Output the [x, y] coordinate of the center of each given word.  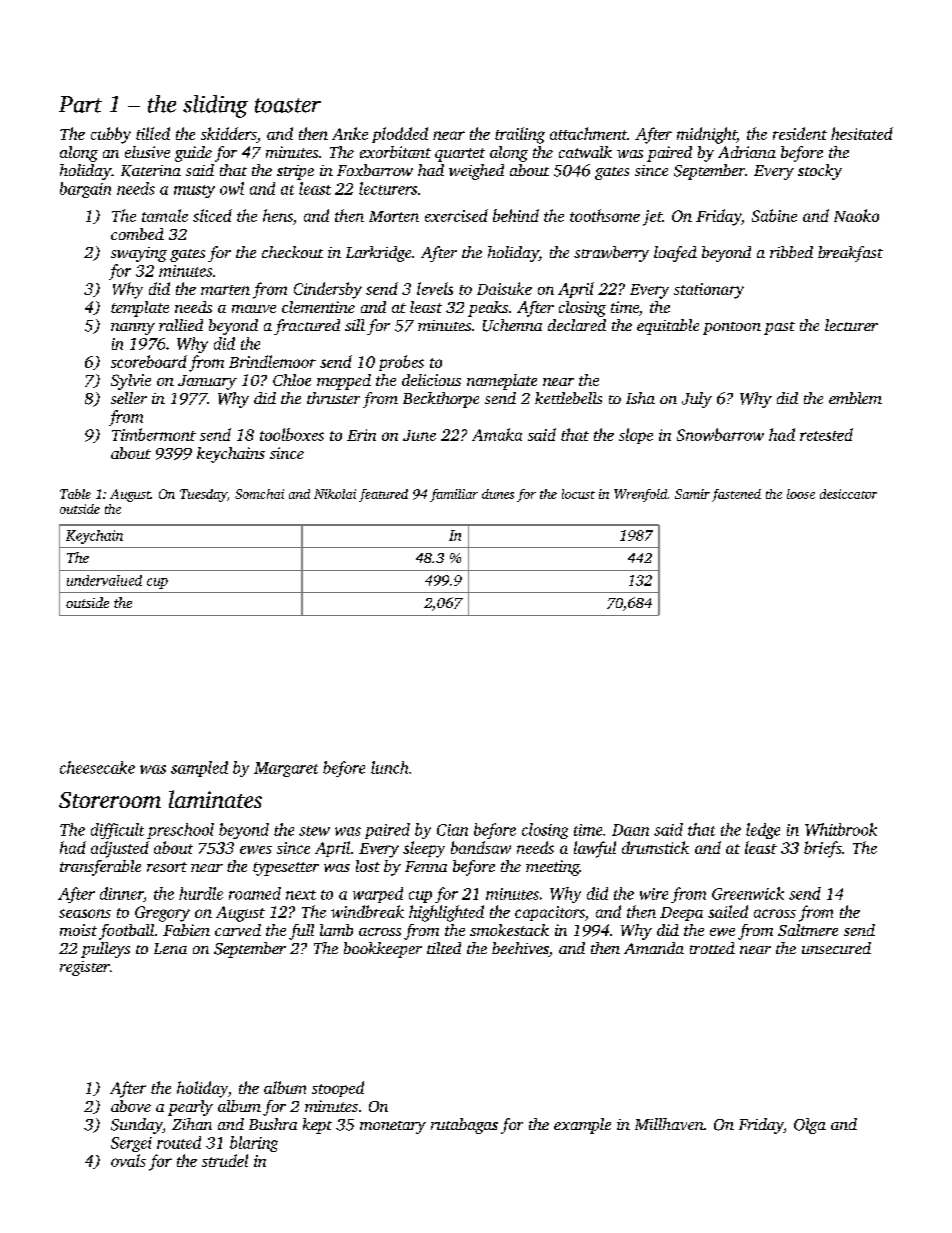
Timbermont [154, 434]
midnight [707, 135]
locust [578, 494]
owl [232, 188]
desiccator [848, 494]
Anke [350, 133]
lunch [389, 767]
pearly [190, 1108]
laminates [215, 799]
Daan [630, 830]
